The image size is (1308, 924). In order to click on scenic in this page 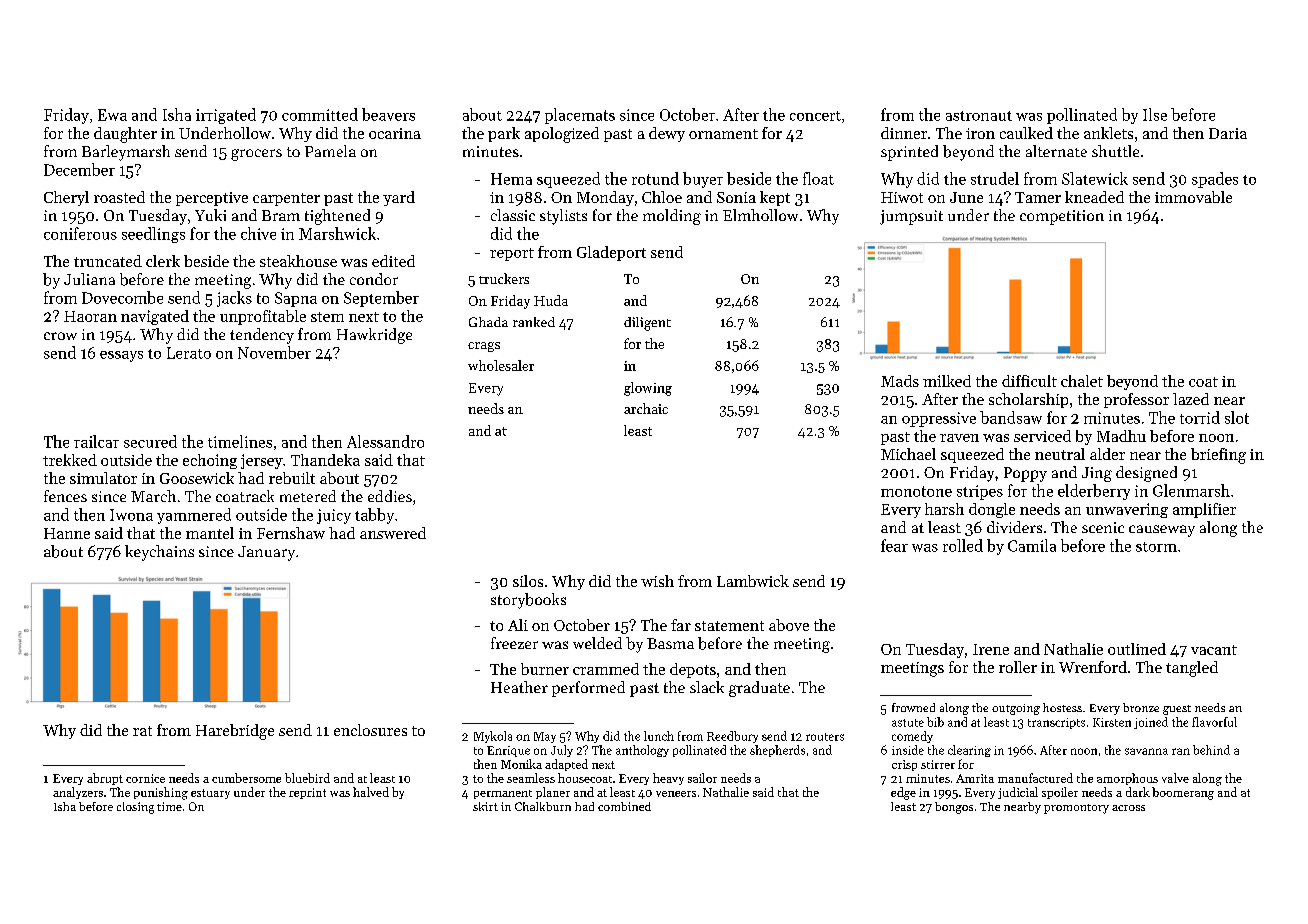, I will do `click(1103, 527)`.
